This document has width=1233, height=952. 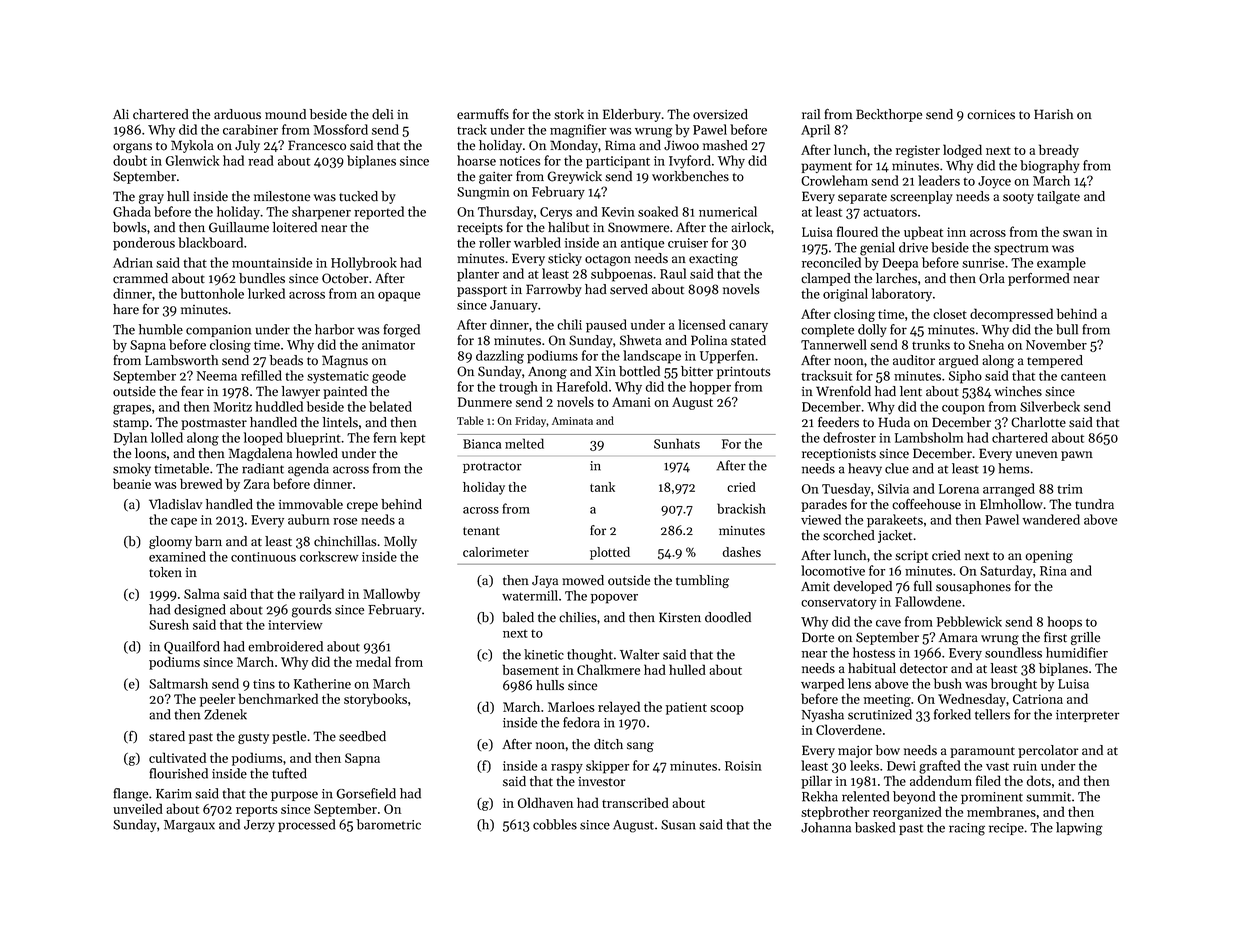 I want to click on buttonhole, so click(x=212, y=293).
